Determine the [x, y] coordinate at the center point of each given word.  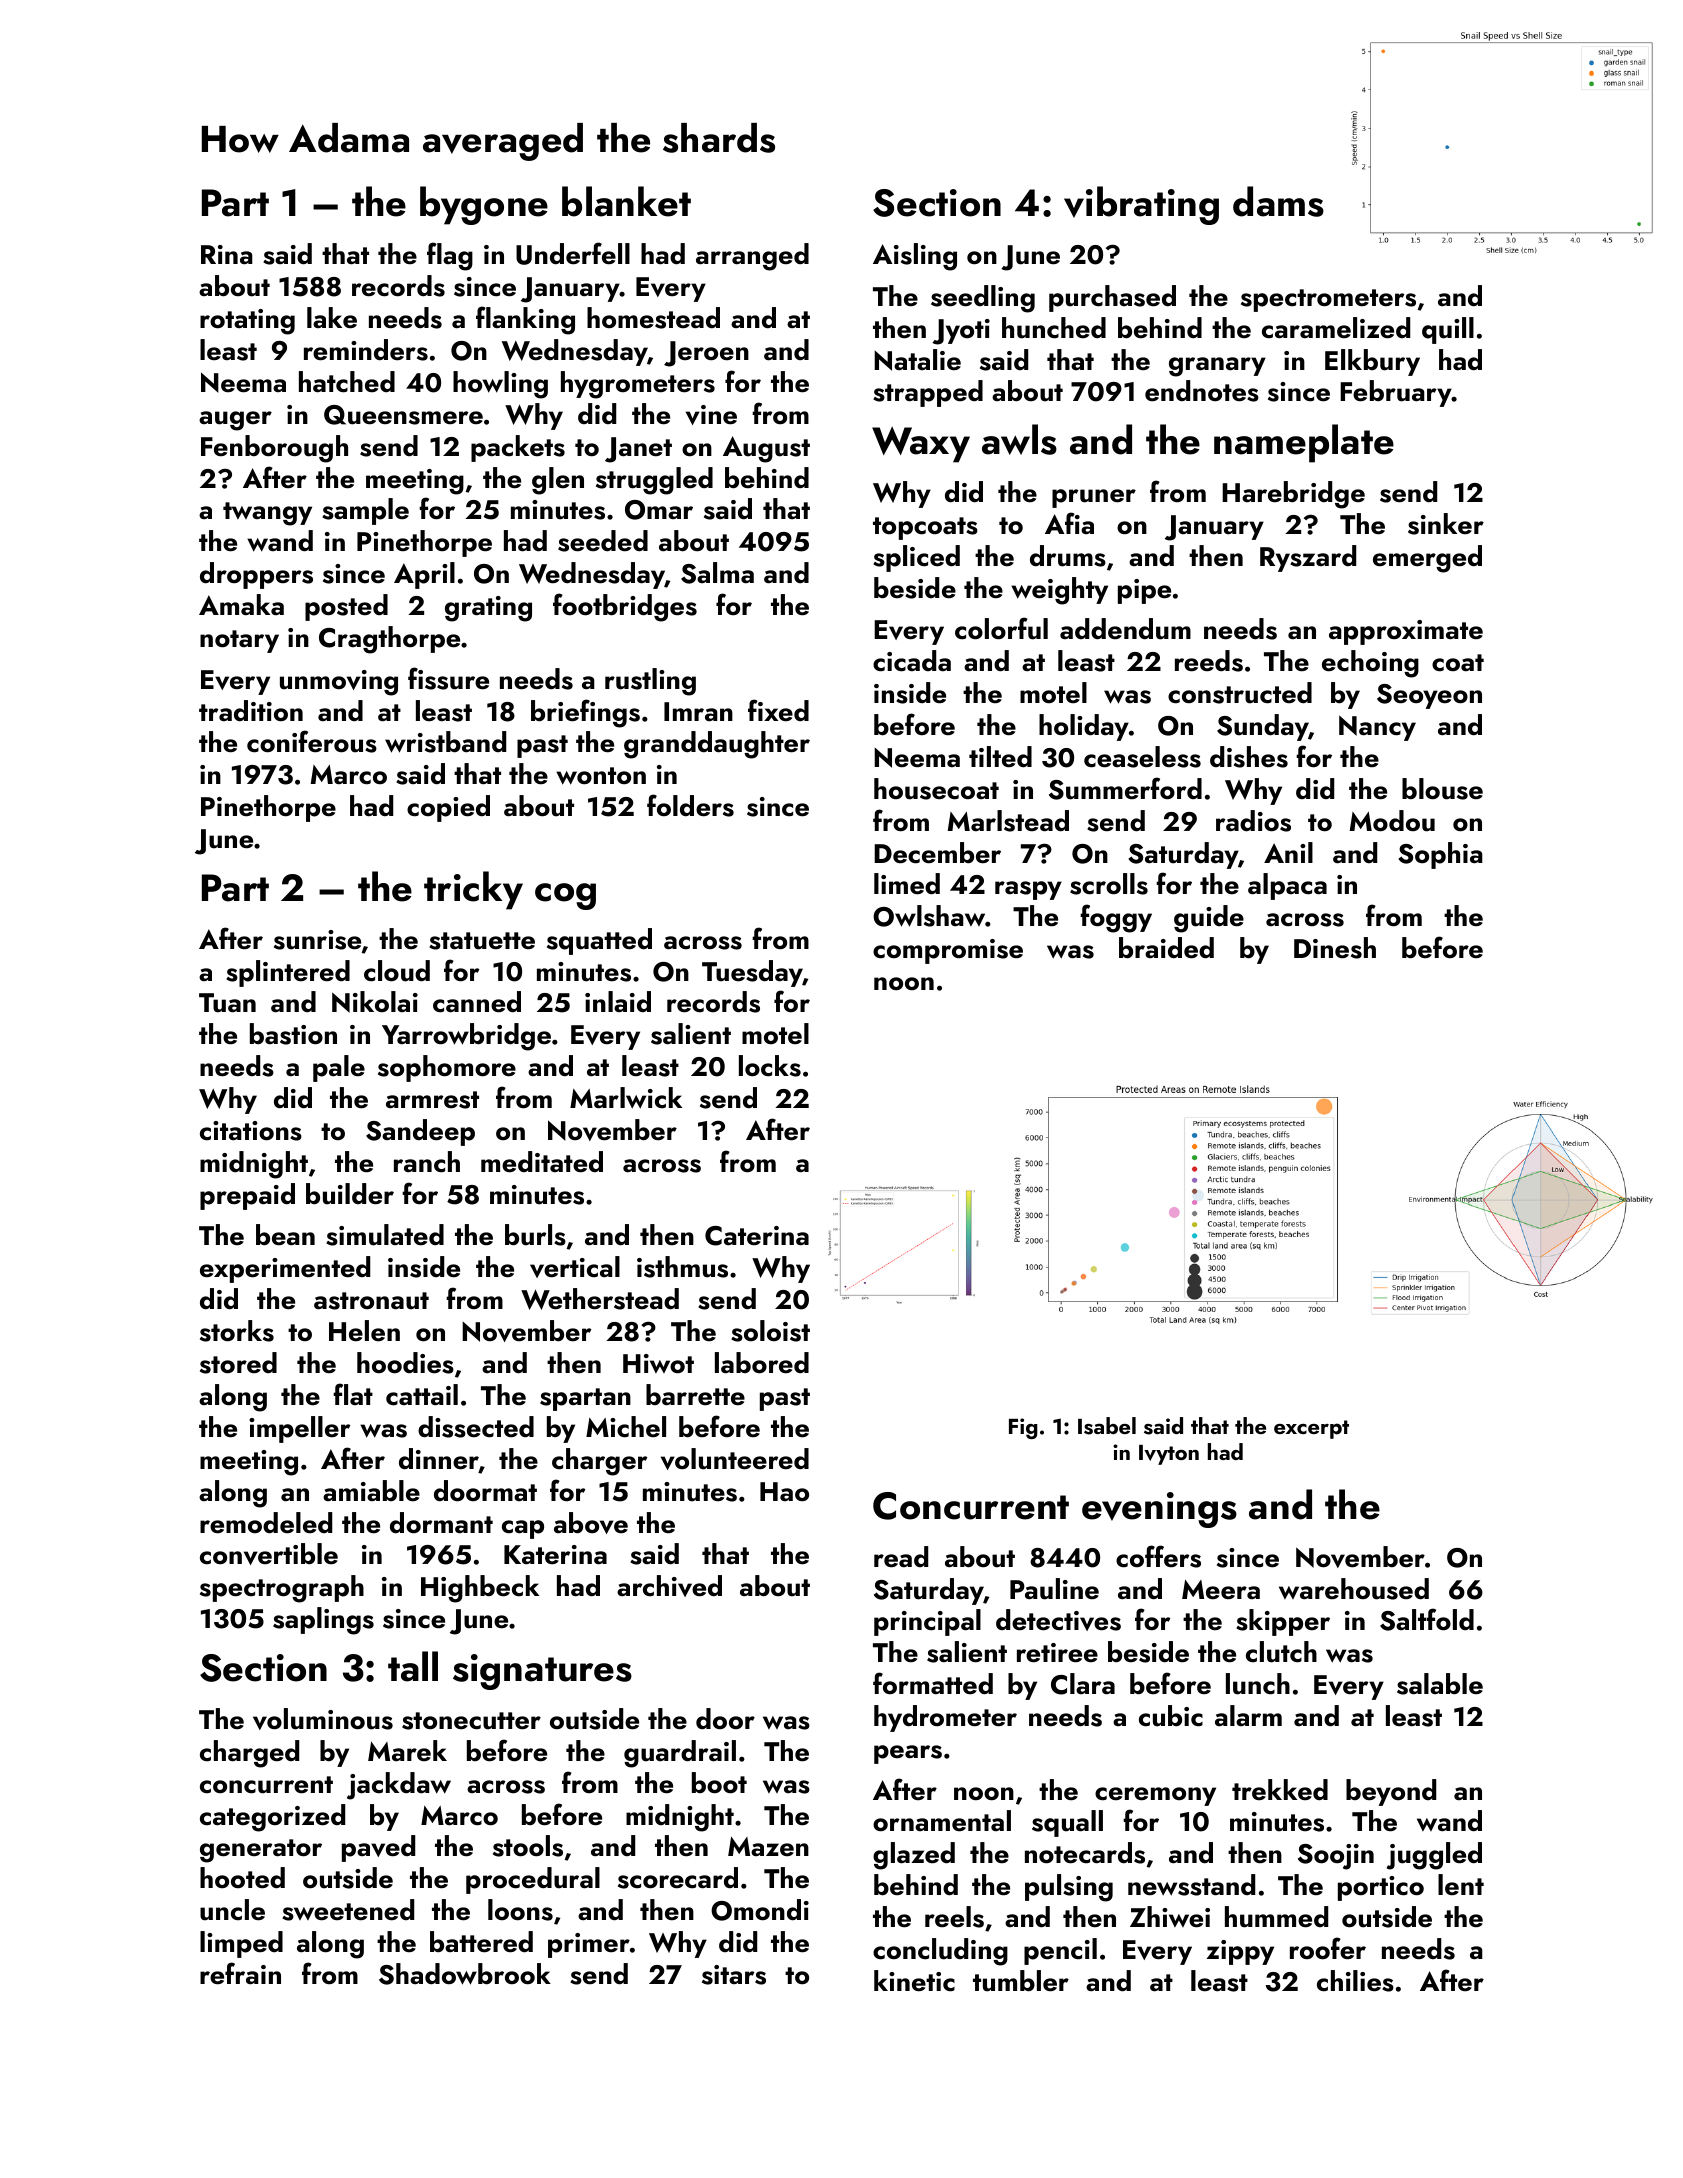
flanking [525, 320]
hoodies [405, 1363]
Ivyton [1169, 1455]
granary [1217, 367]
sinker [1446, 524]
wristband [445, 742]
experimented [285, 1269]
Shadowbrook [465, 1974]
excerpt [1311, 1429]
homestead [653, 318]
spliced [916, 558]
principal [927, 1622]
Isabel [1107, 1426]
